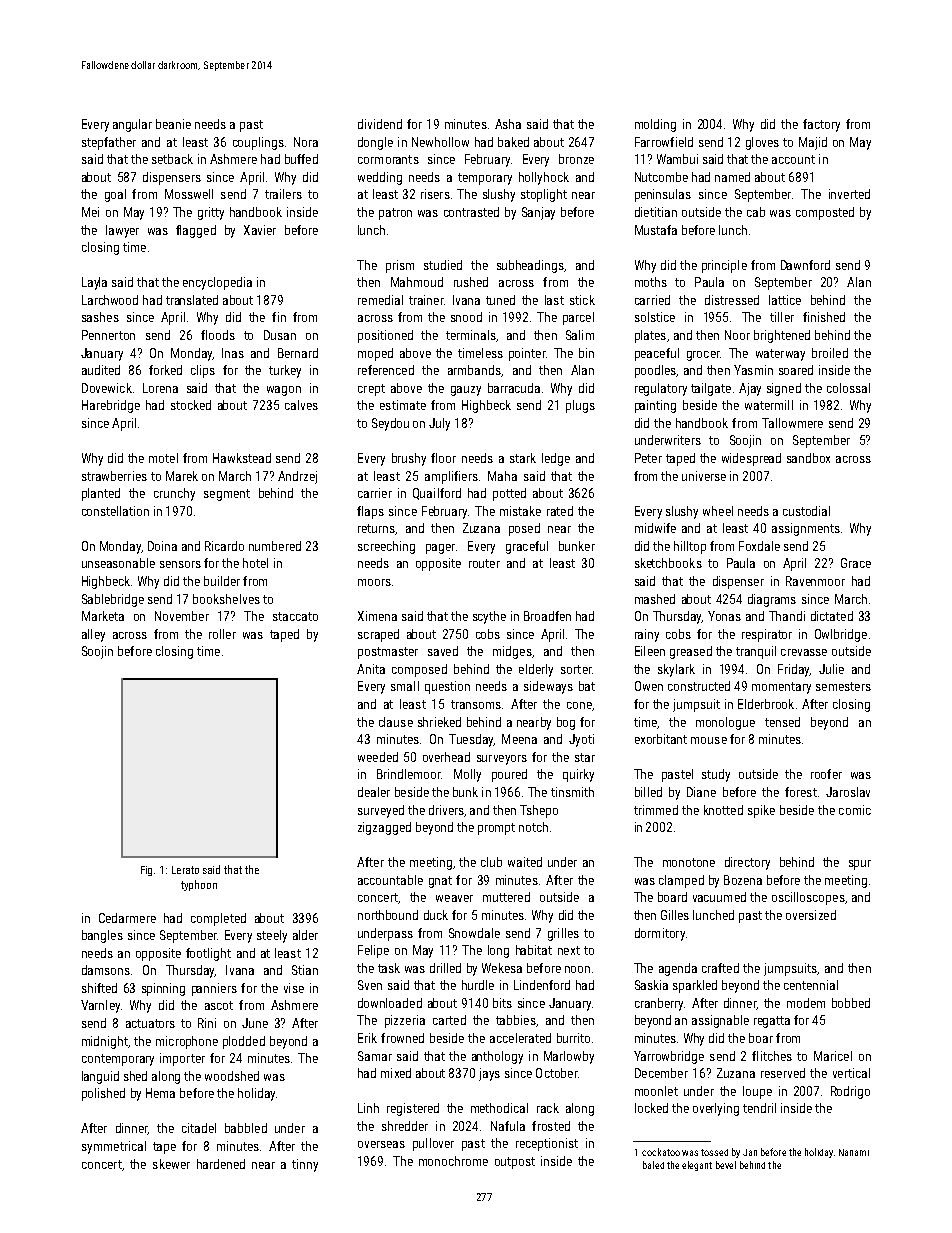  What do you see at coordinates (227, 495) in the screenshot?
I see `segment` at bounding box center [227, 495].
